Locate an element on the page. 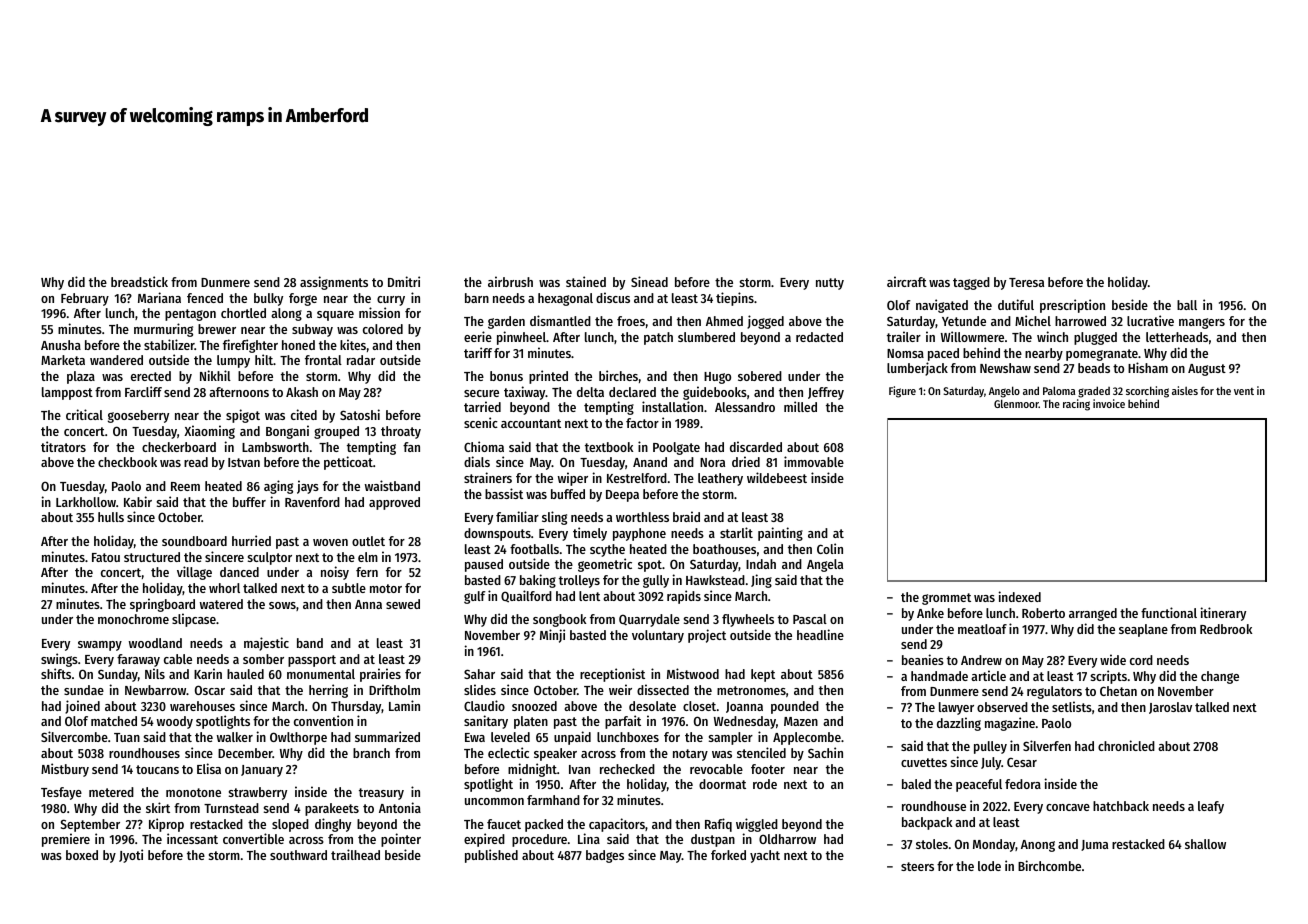  wildebeest is located at coordinates (777, 477).
